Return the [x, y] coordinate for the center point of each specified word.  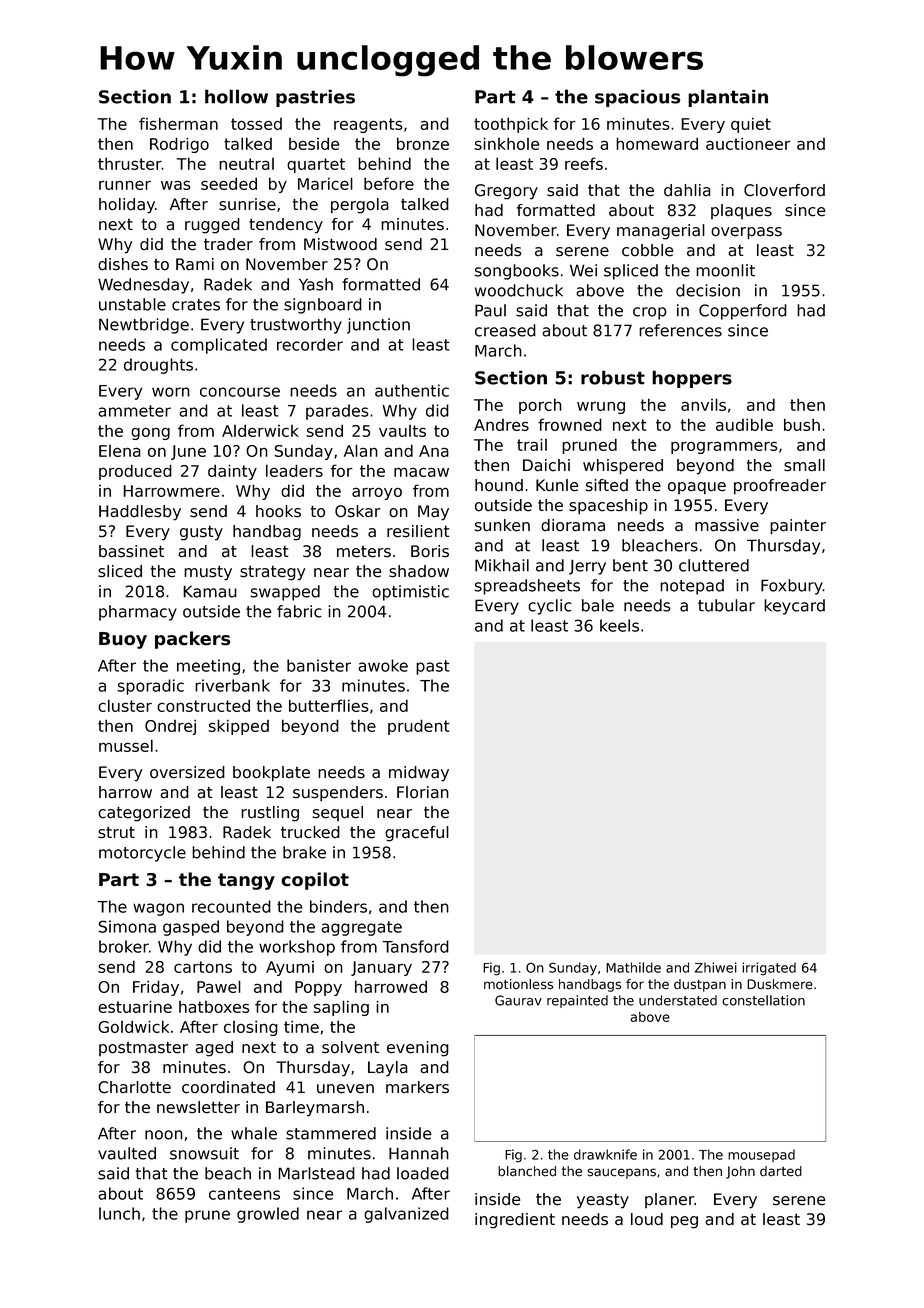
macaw [421, 472]
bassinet [131, 551]
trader [228, 244]
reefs [584, 163]
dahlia [687, 190]
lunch [119, 1213]
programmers [724, 447]
